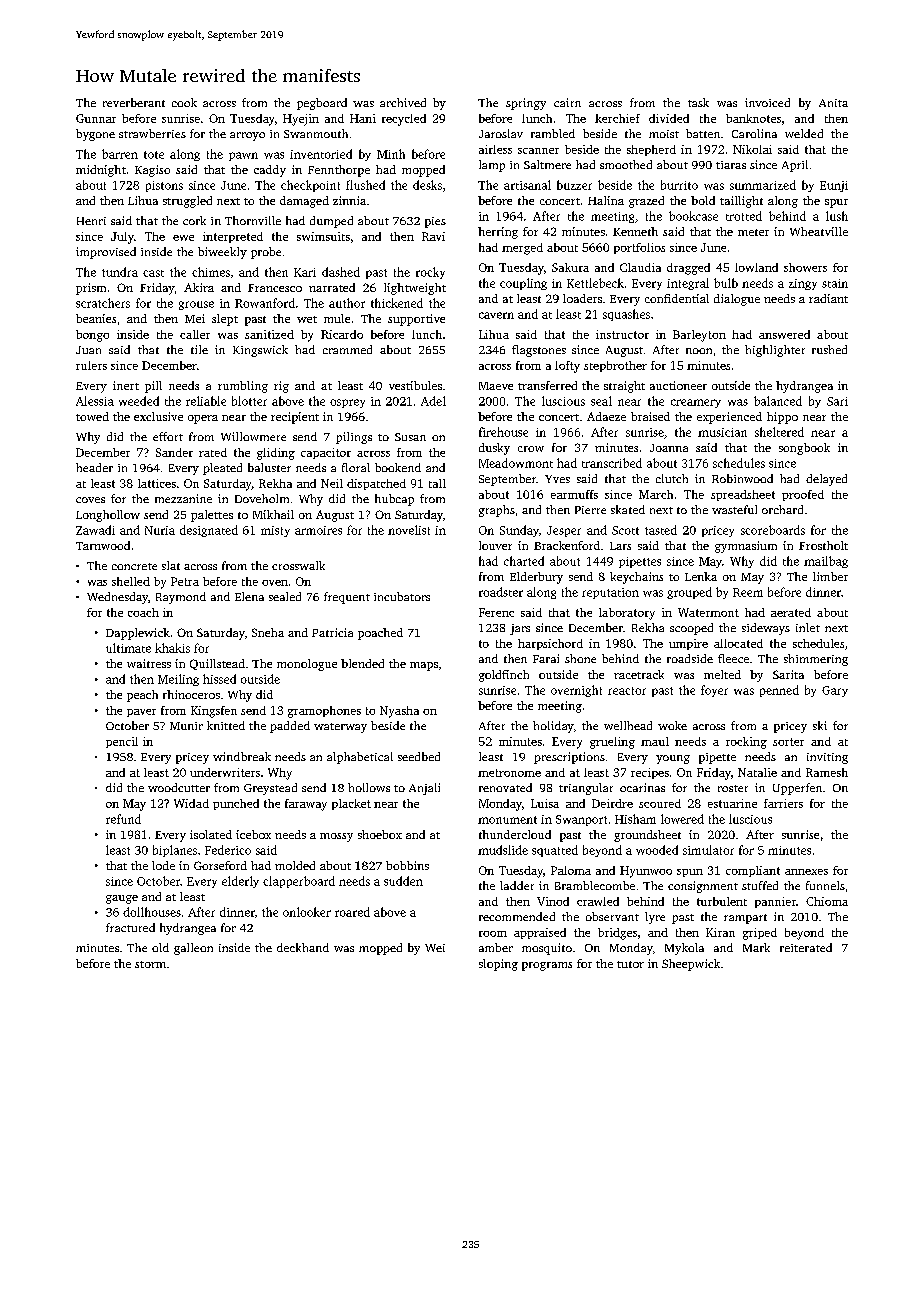  Describe the element at coordinates (122, 238) in the document. I see `July` at that location.
